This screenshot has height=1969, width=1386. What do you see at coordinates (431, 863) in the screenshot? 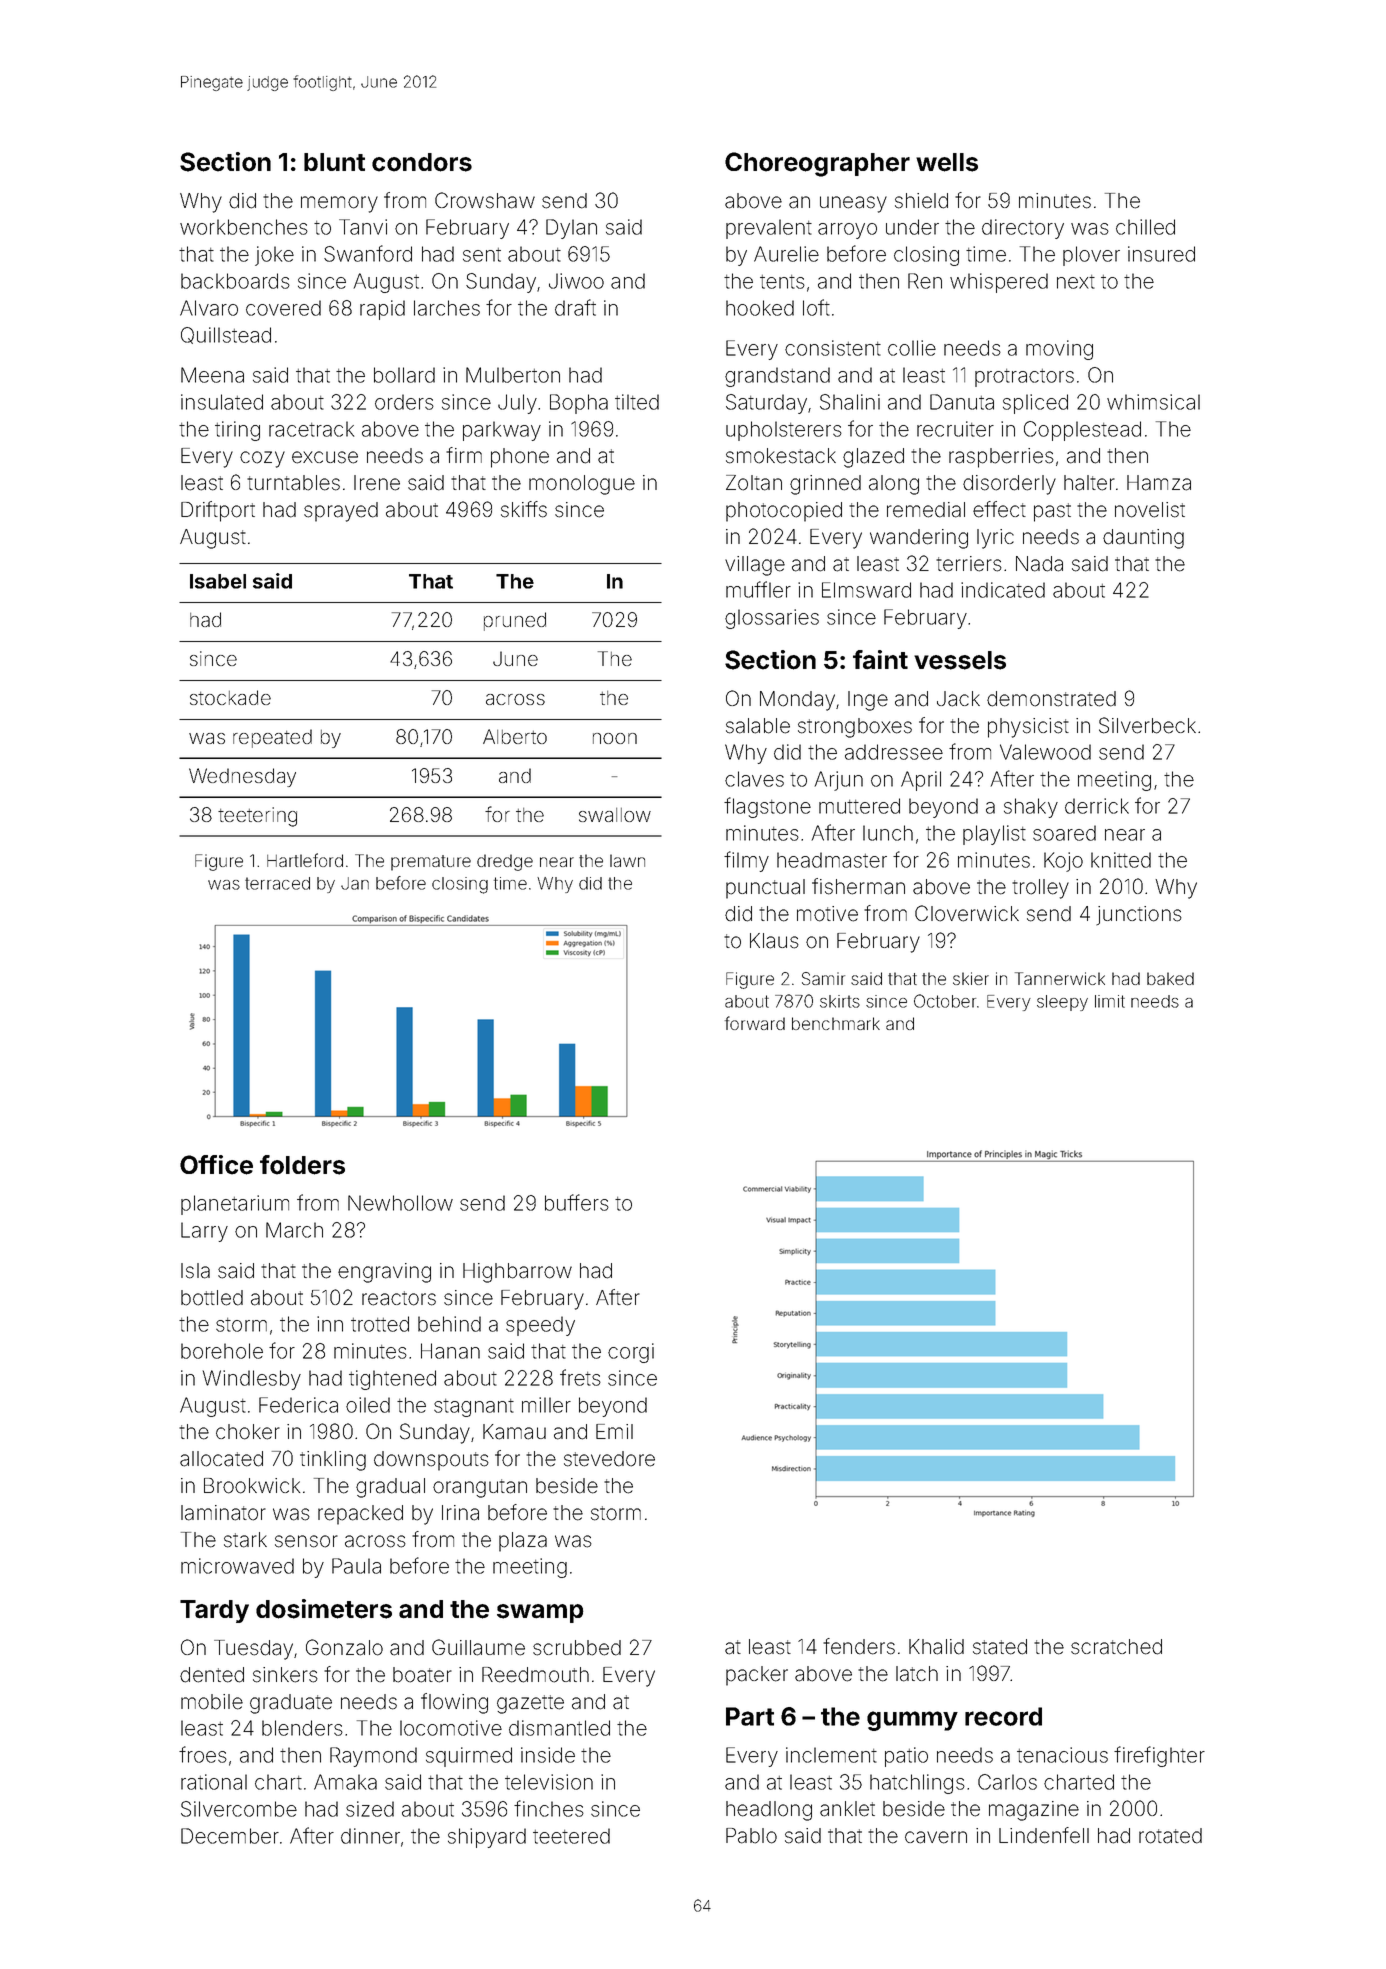
I see `premature` at bounding box center [431, 863].
